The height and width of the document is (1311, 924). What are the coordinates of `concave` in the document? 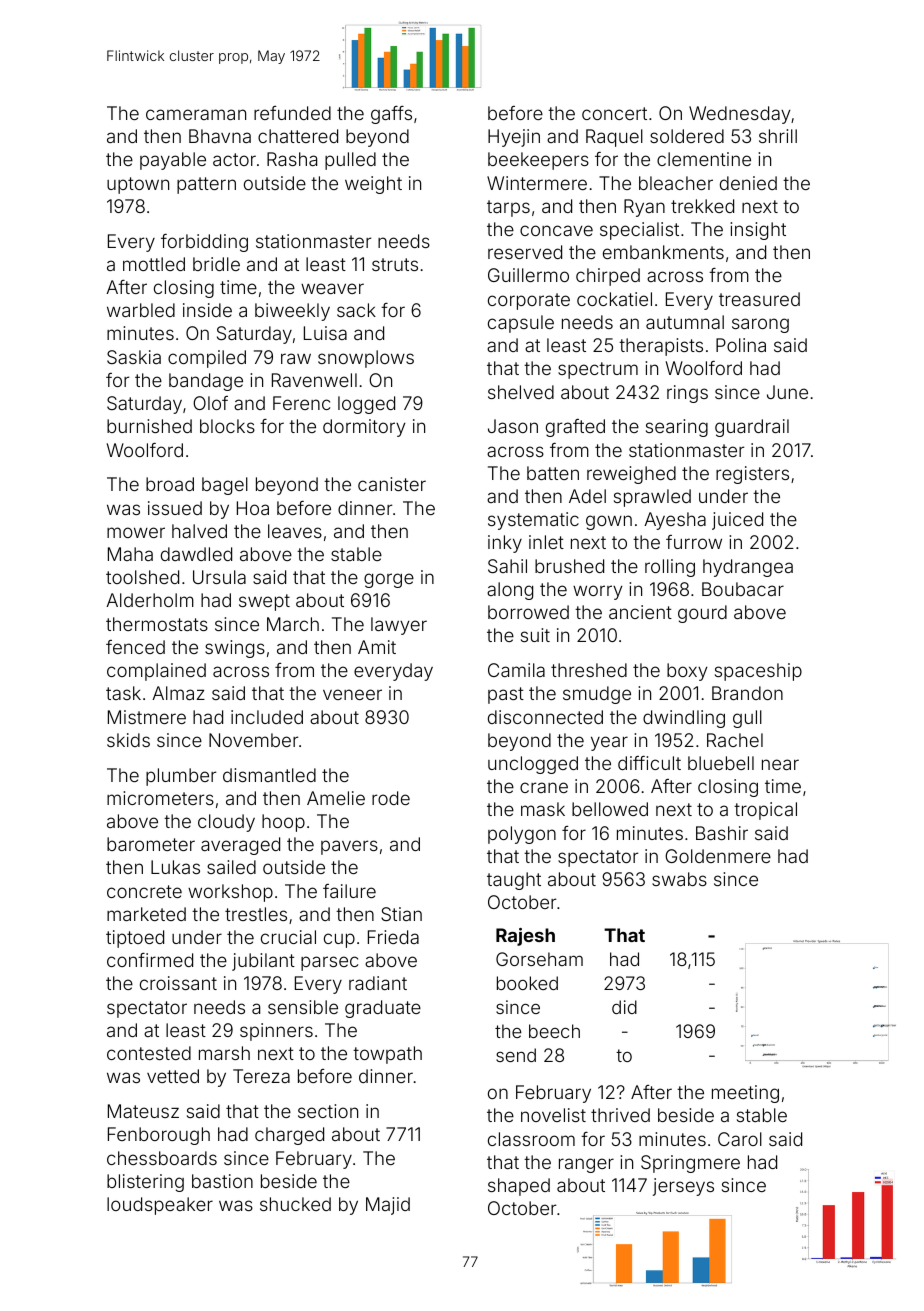 It's located at (556, 230).
